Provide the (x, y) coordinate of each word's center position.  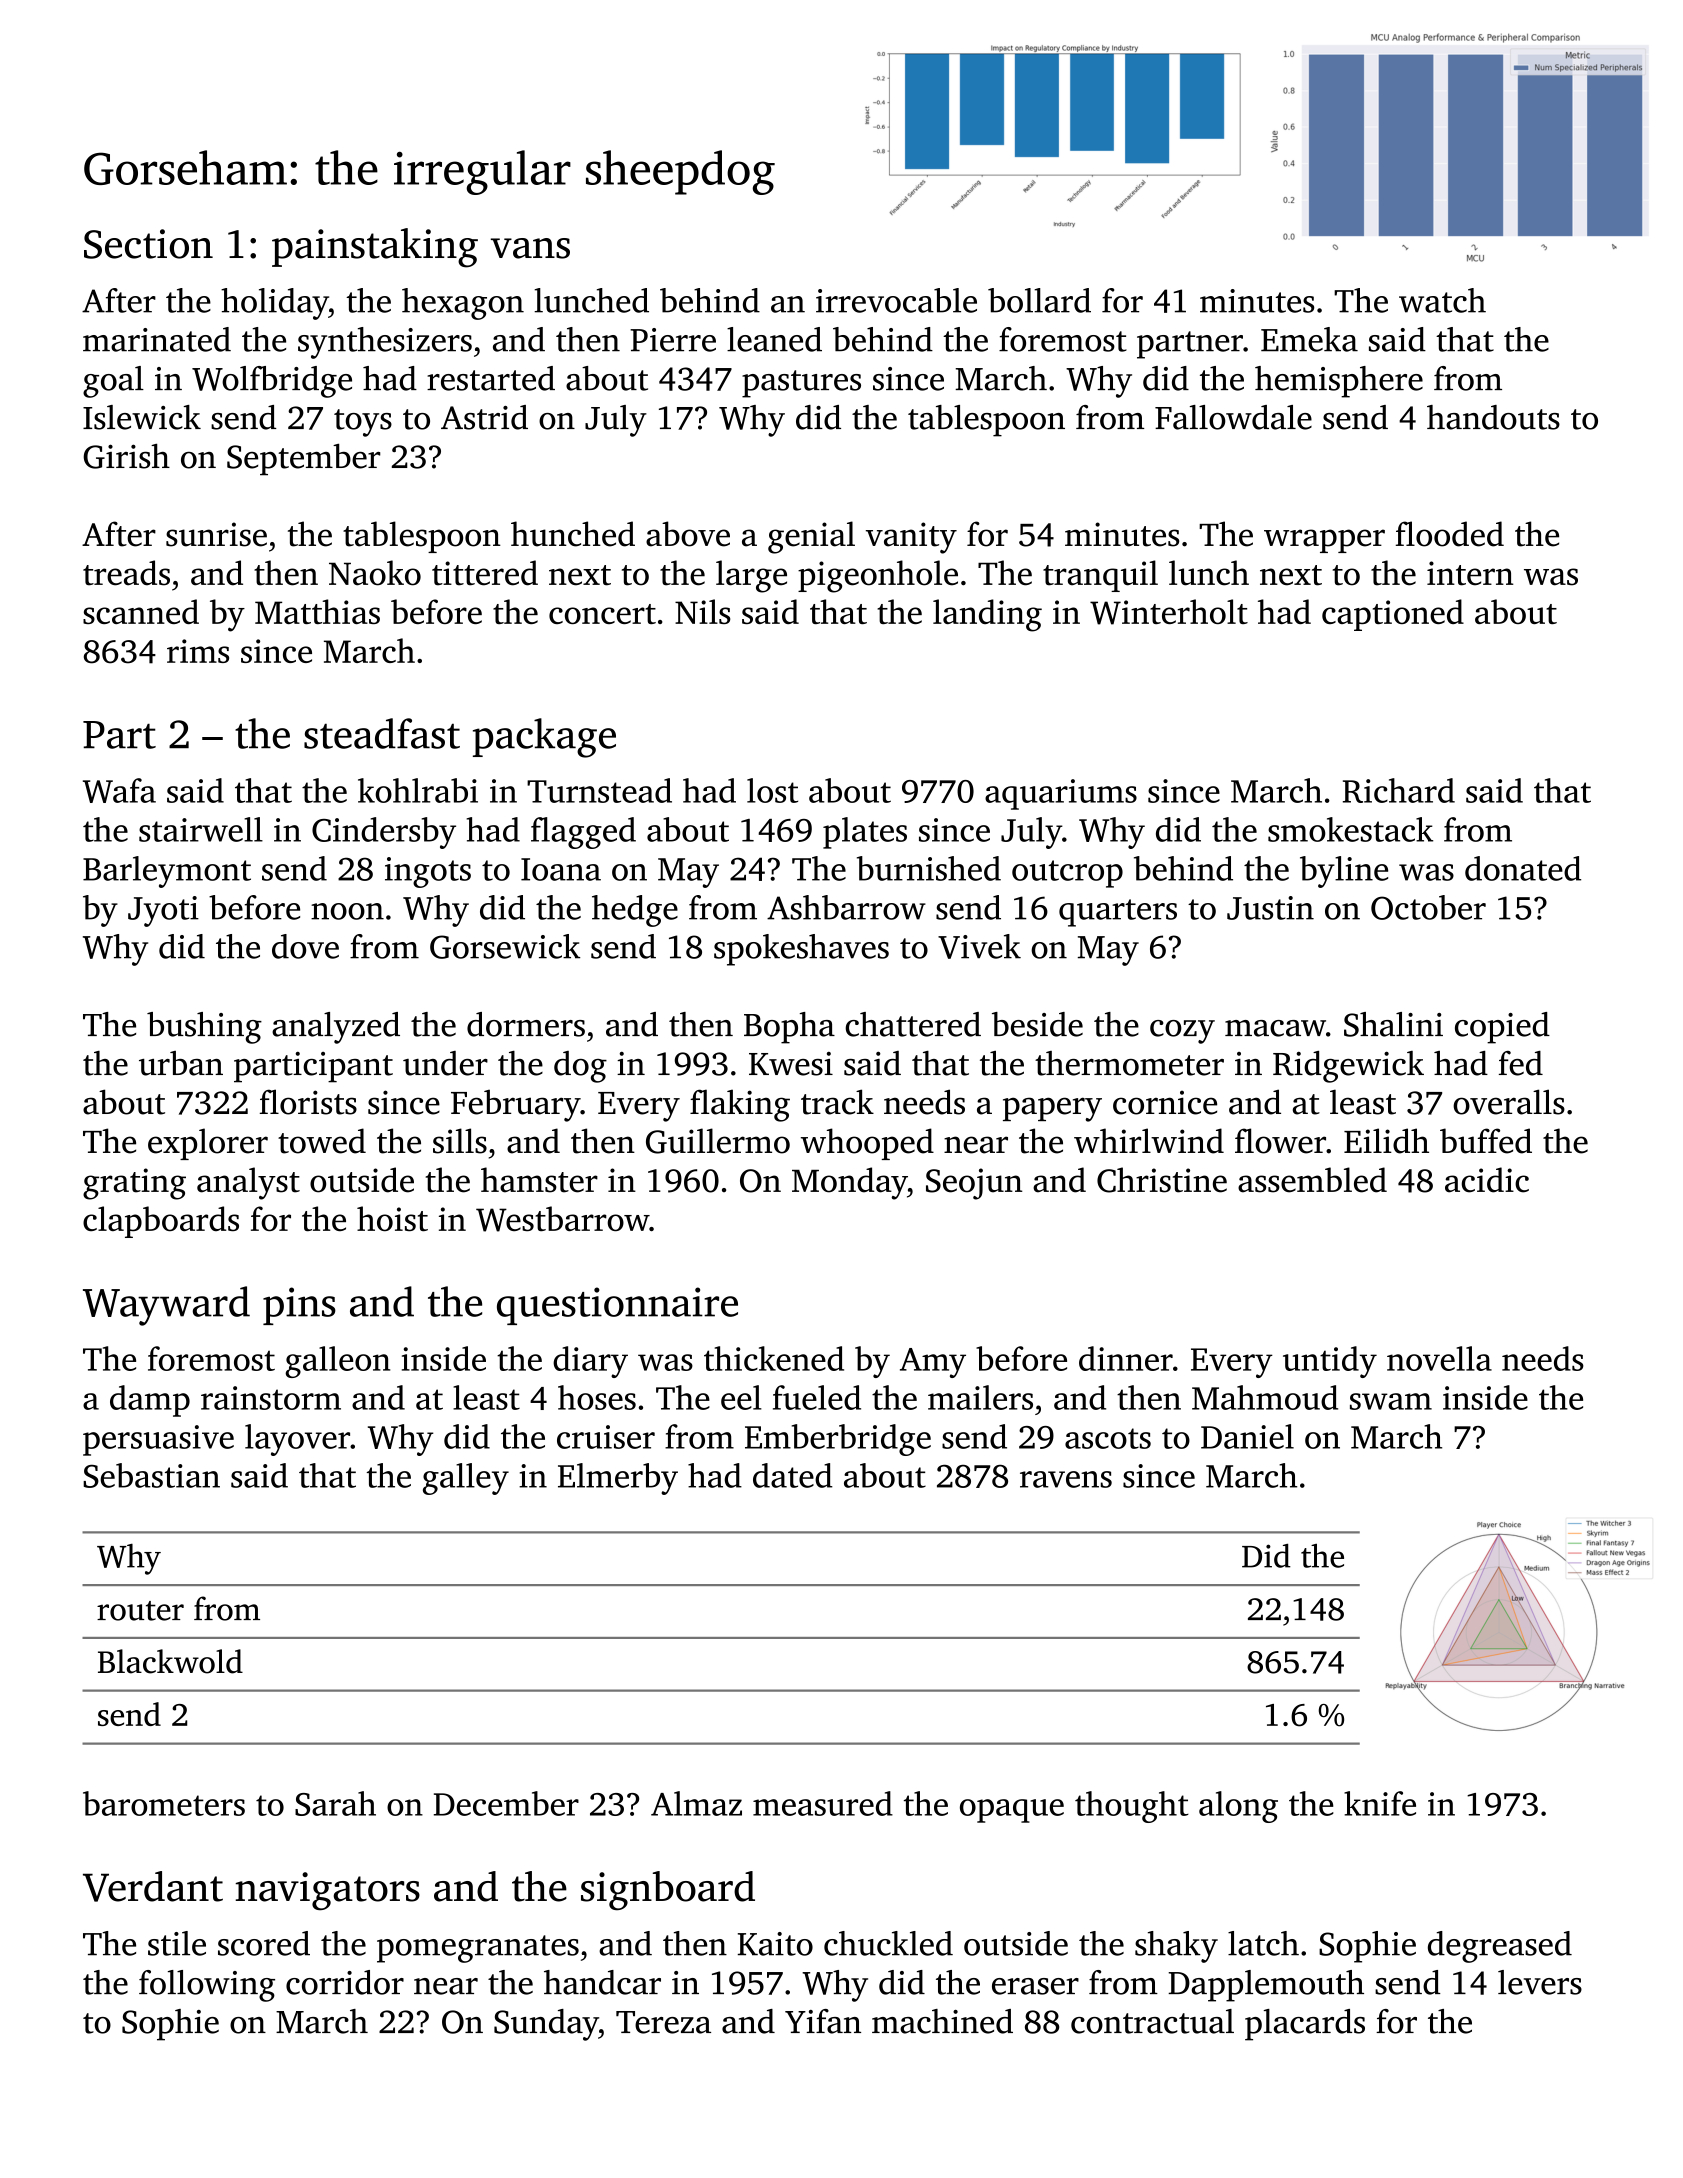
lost (772, 790)
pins (299, 1306)
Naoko (375, 573)
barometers (164, 1803)
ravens (1066, 1479)
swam (1391, 1401)
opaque (1012, 1811)
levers (1540, 1982)
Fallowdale (1233, 417)
